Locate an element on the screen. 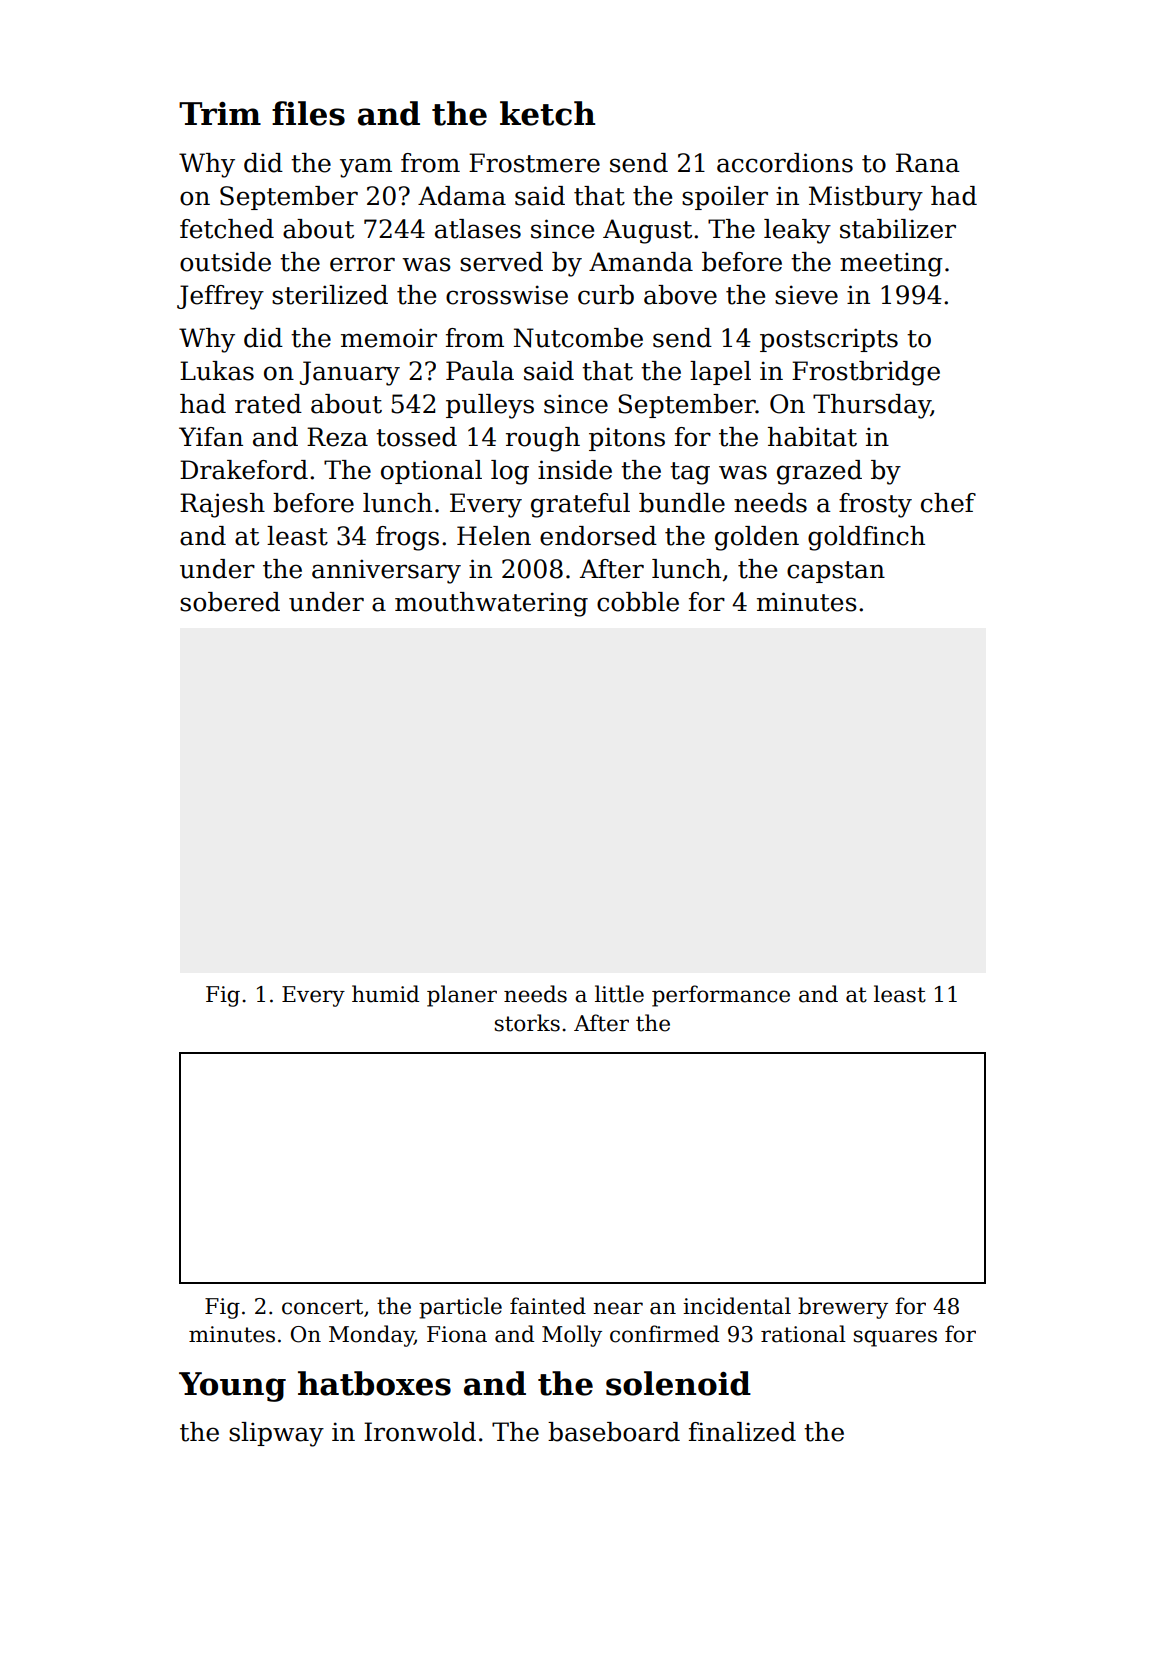 The height and width of the screenshot is (1654, 1165). sobered is located at coordinates (230, 602).
